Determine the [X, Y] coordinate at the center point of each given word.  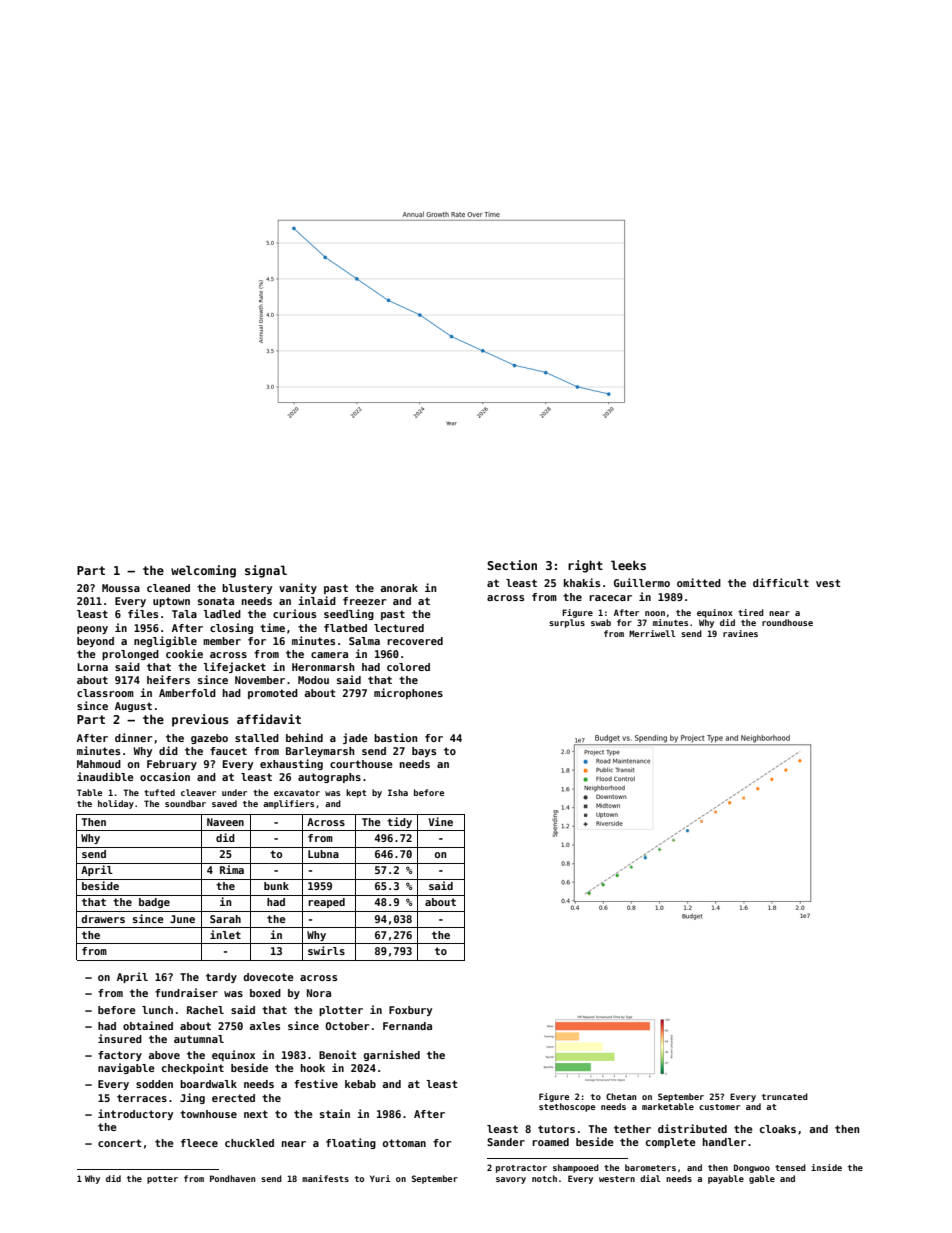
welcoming [203, 571]
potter [162, 1180]
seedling [349, 614]
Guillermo [642, 582]
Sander [506, 1142]
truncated [785, 1096]
